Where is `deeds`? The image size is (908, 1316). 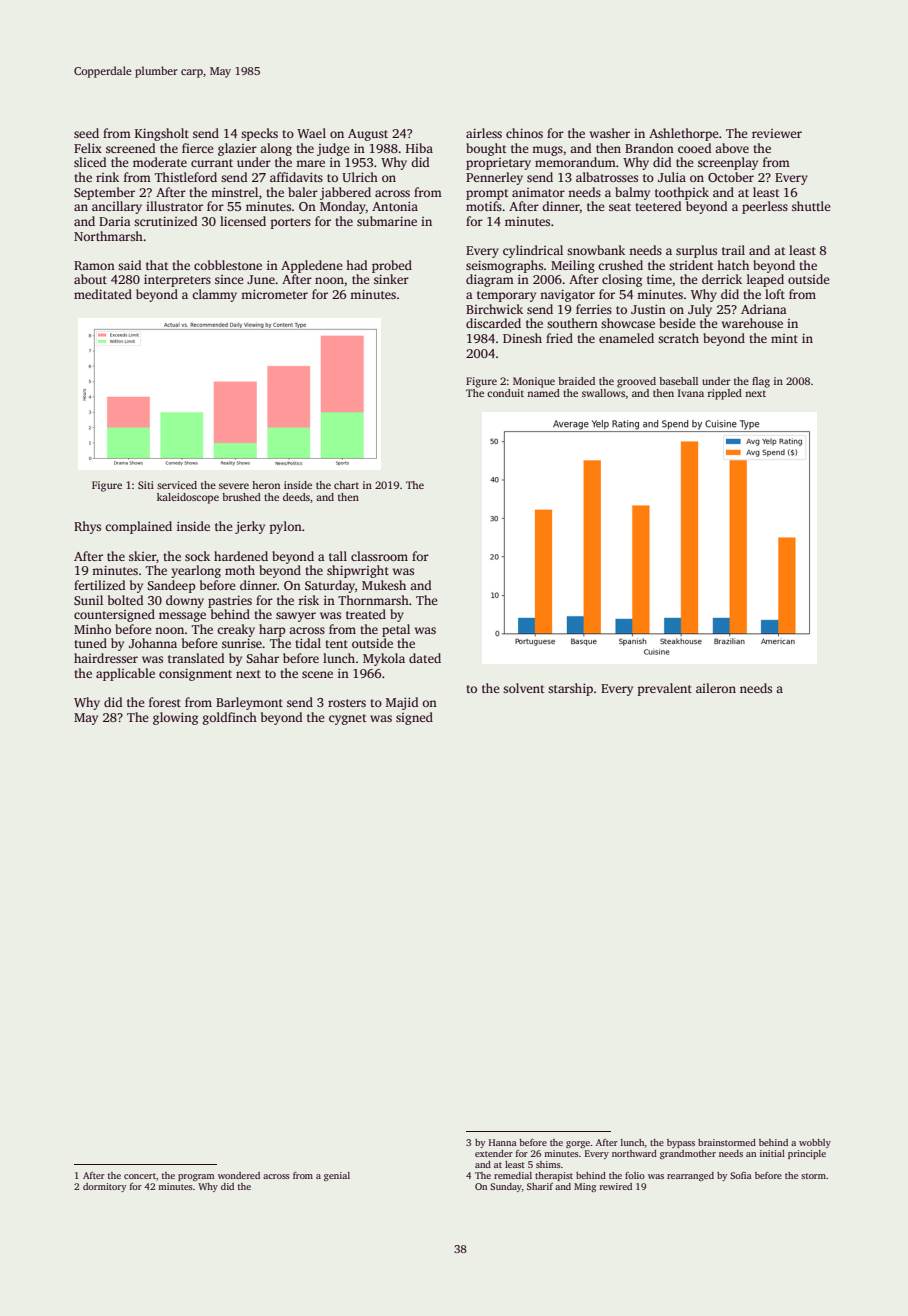 deeds is located at coordinates (296, 497).
